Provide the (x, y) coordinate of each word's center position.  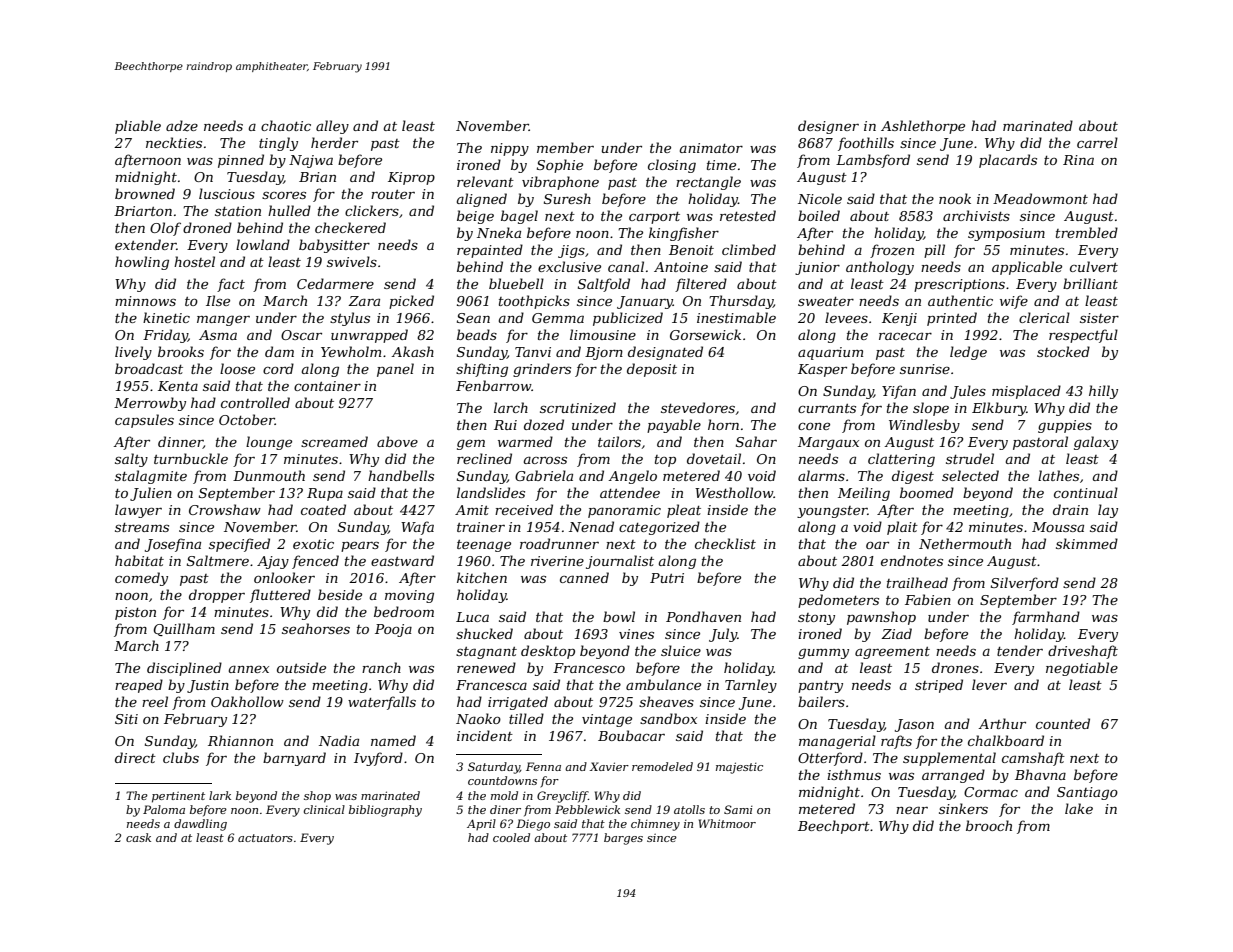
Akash (412, 351)
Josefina (173, 545)
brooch (989, 825)
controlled (255, 402)
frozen (892, 251)
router (393, 194)
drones (955, 667)
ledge (968, 353)
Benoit (691, 250)
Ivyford (378, 759)
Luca (472, 617)
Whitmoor (727, 823)
